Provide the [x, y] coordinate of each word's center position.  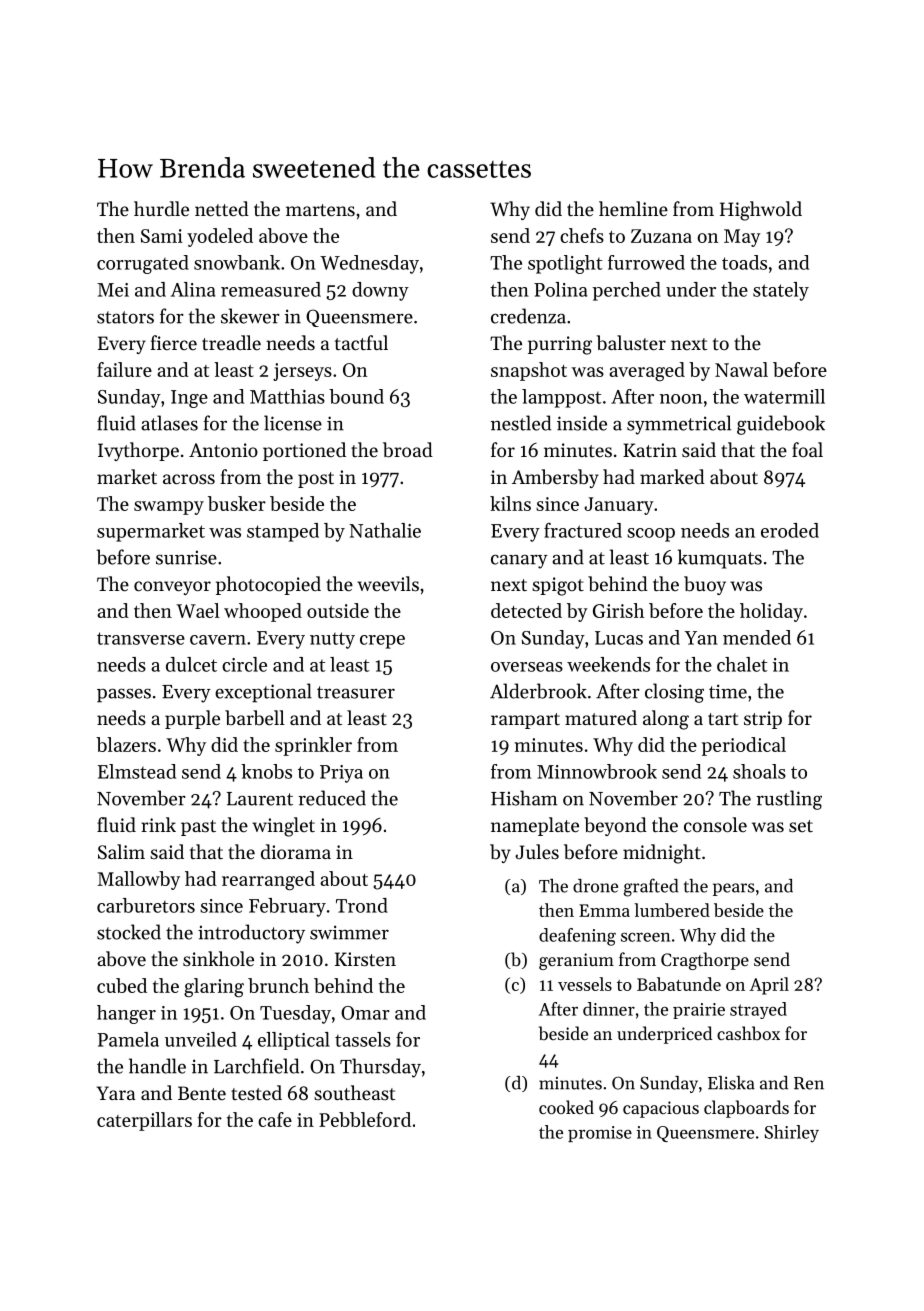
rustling [789, 800]
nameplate [535, 826]
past [198, 828]
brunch [278, 985]
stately [781, 291]
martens [320, 210]
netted [222, 208]
